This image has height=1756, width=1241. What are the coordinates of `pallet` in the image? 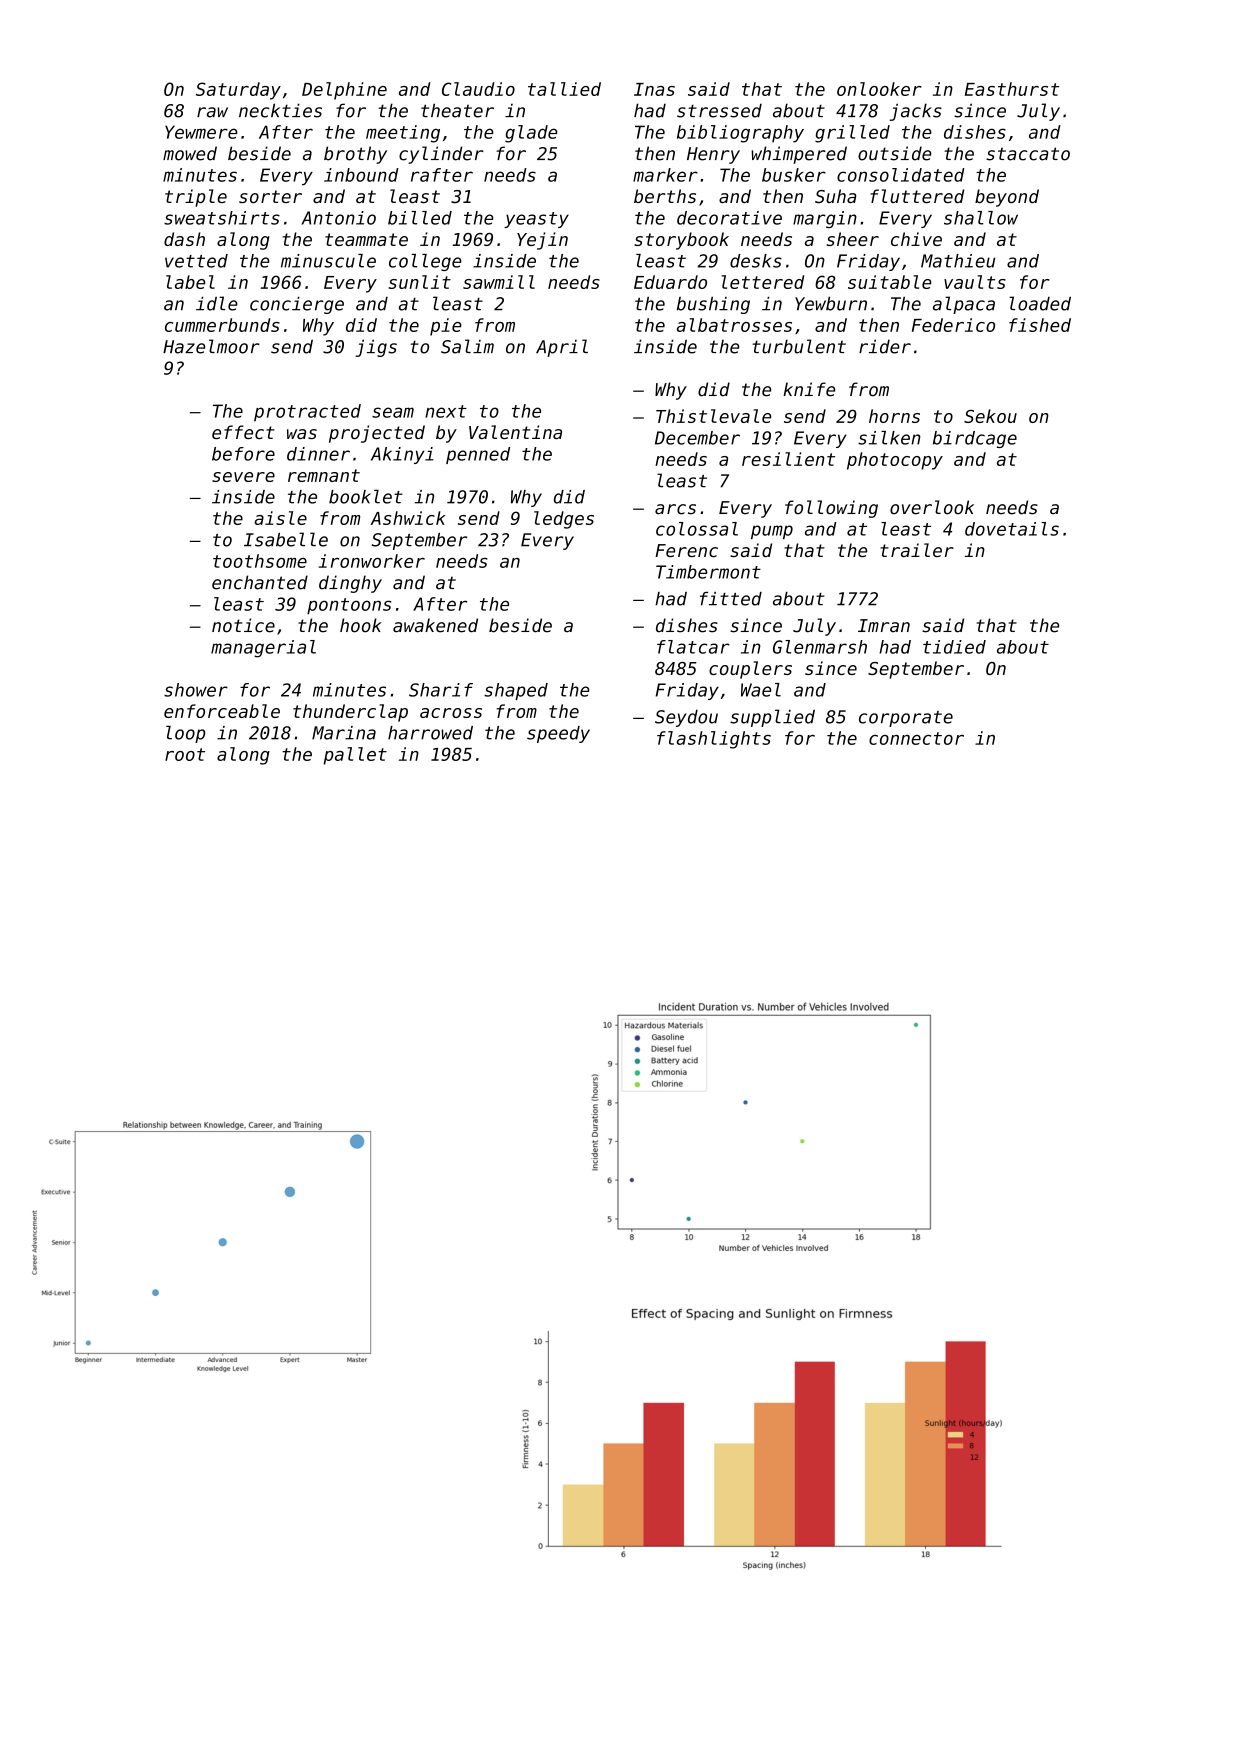 It's located at (355, 756).
